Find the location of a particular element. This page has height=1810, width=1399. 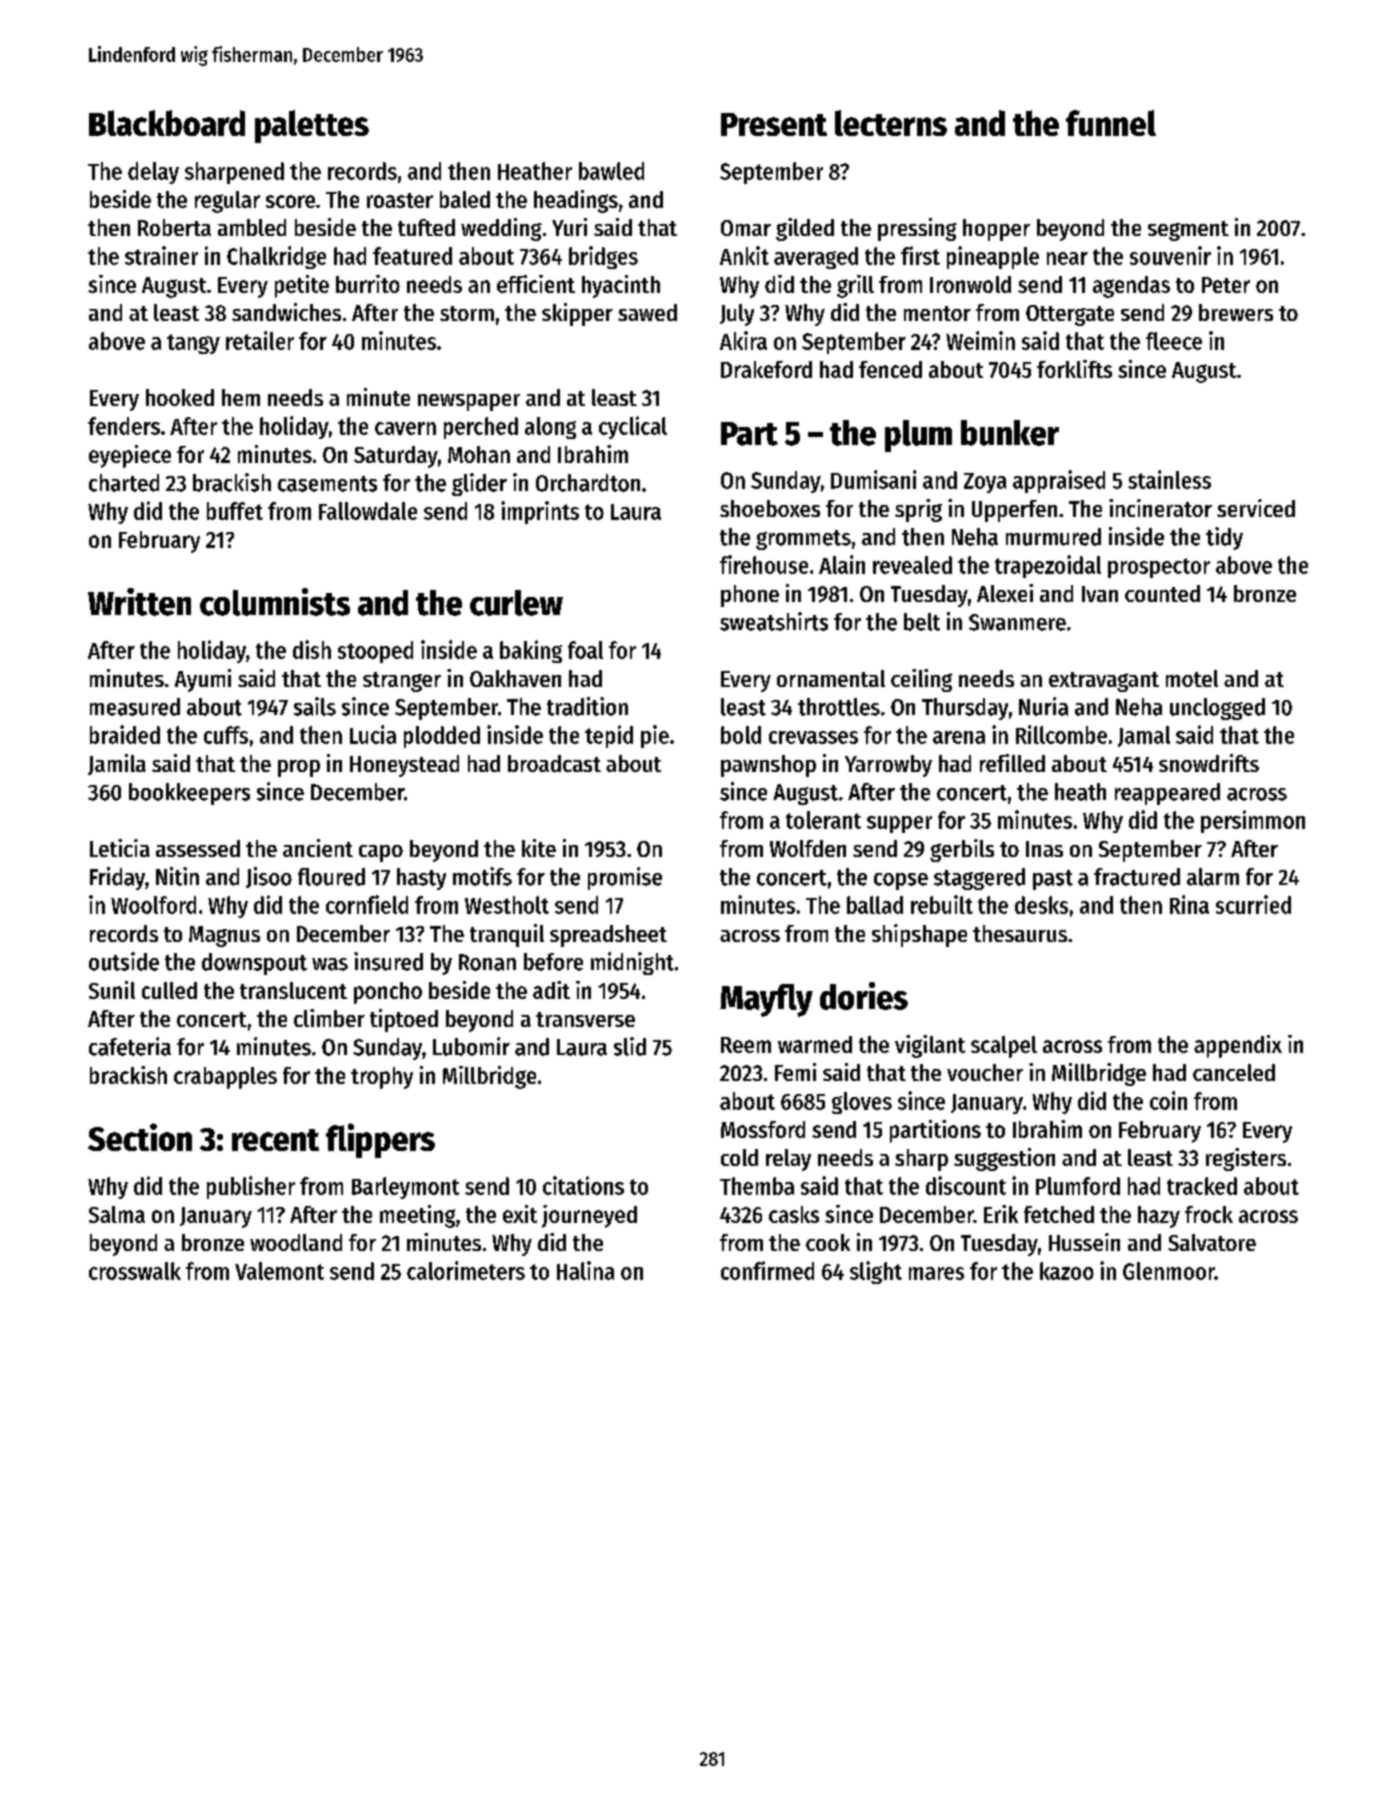

delay is located at coordinates (153, 173).
